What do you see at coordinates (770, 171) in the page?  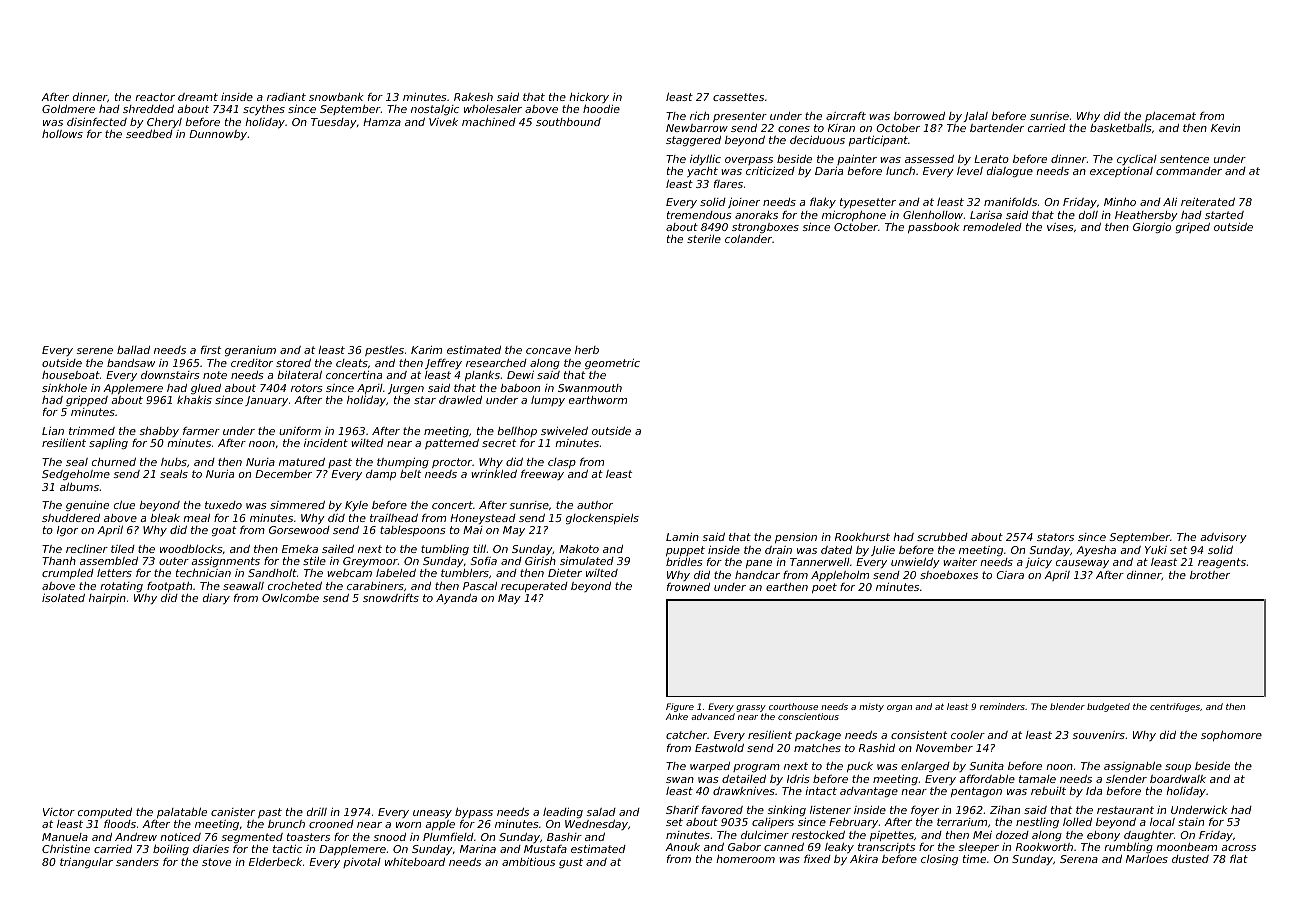 I see `criticized` at bounding box center [770, 171].
